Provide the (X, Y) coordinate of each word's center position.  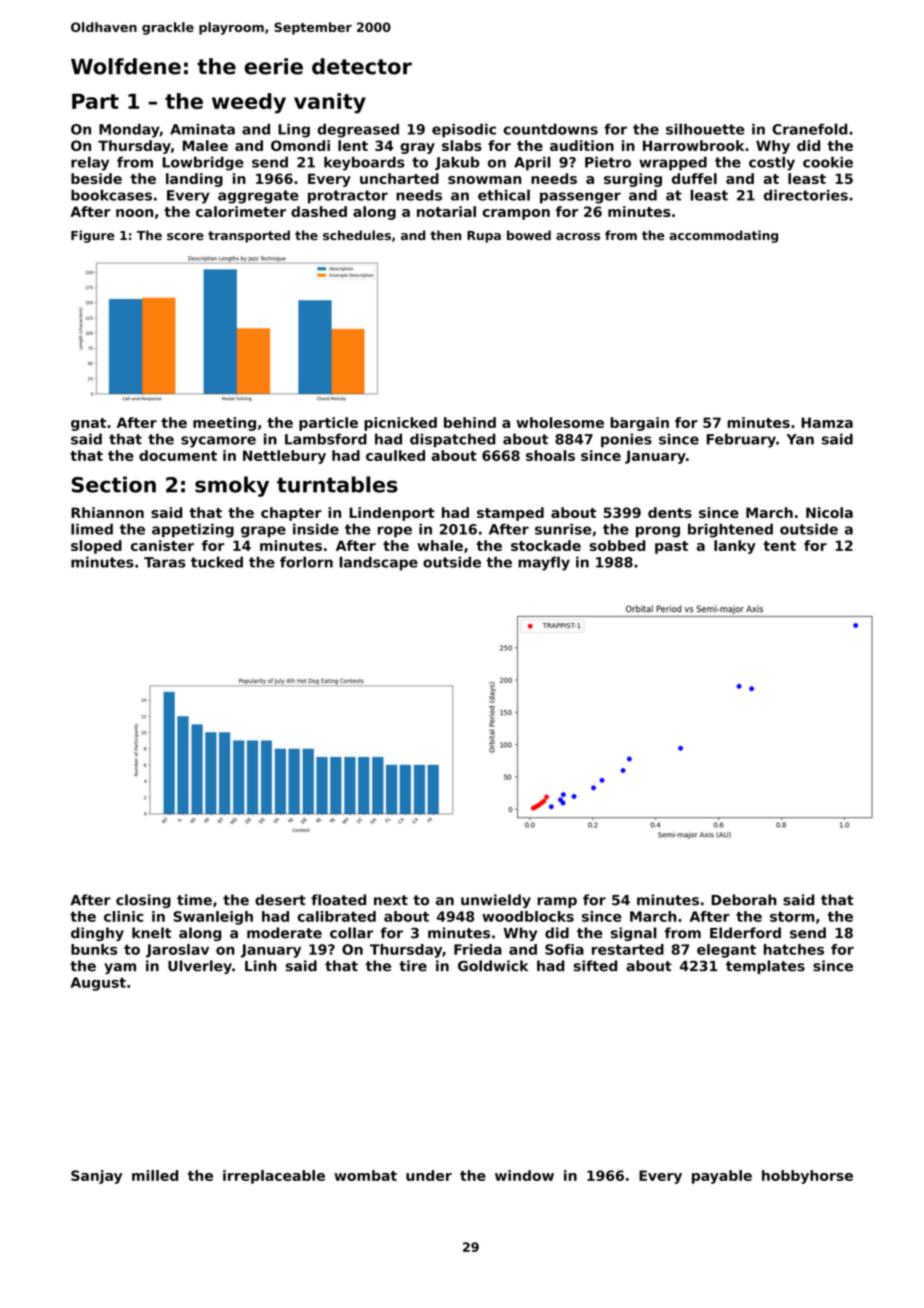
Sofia (564, 949)
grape (263, 532)
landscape (378, 563)
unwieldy (496, 901)
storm (792, 917)
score (185, 236)
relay (90, 163)
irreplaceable (274, 1177)
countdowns (550, 129)
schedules (357, 235)
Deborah (744, 900)
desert (280, 900)
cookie (828, 162)
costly (772, 163)
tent (779, 546)
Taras (165, 562)
